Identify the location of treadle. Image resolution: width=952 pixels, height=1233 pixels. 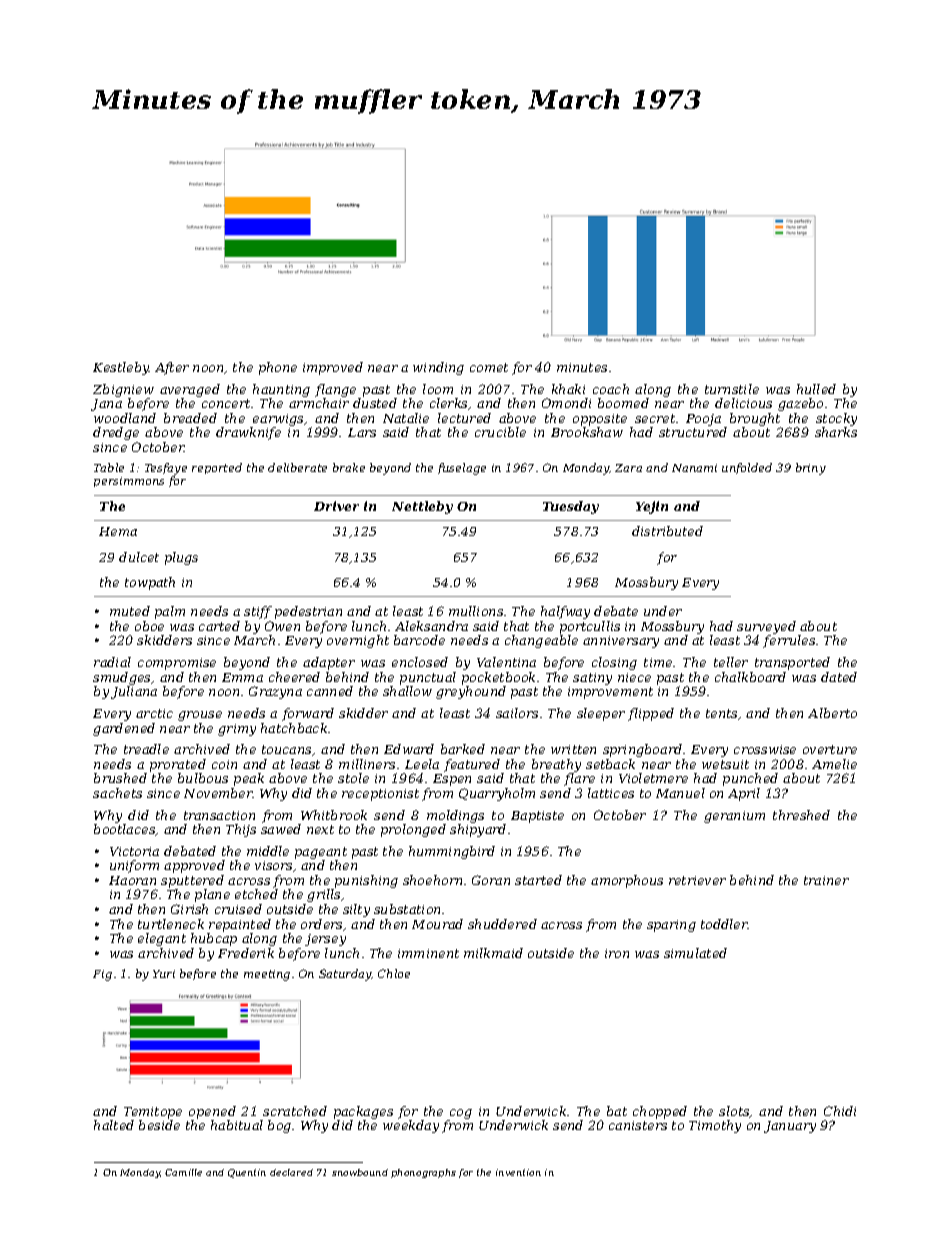
(146, 749).
